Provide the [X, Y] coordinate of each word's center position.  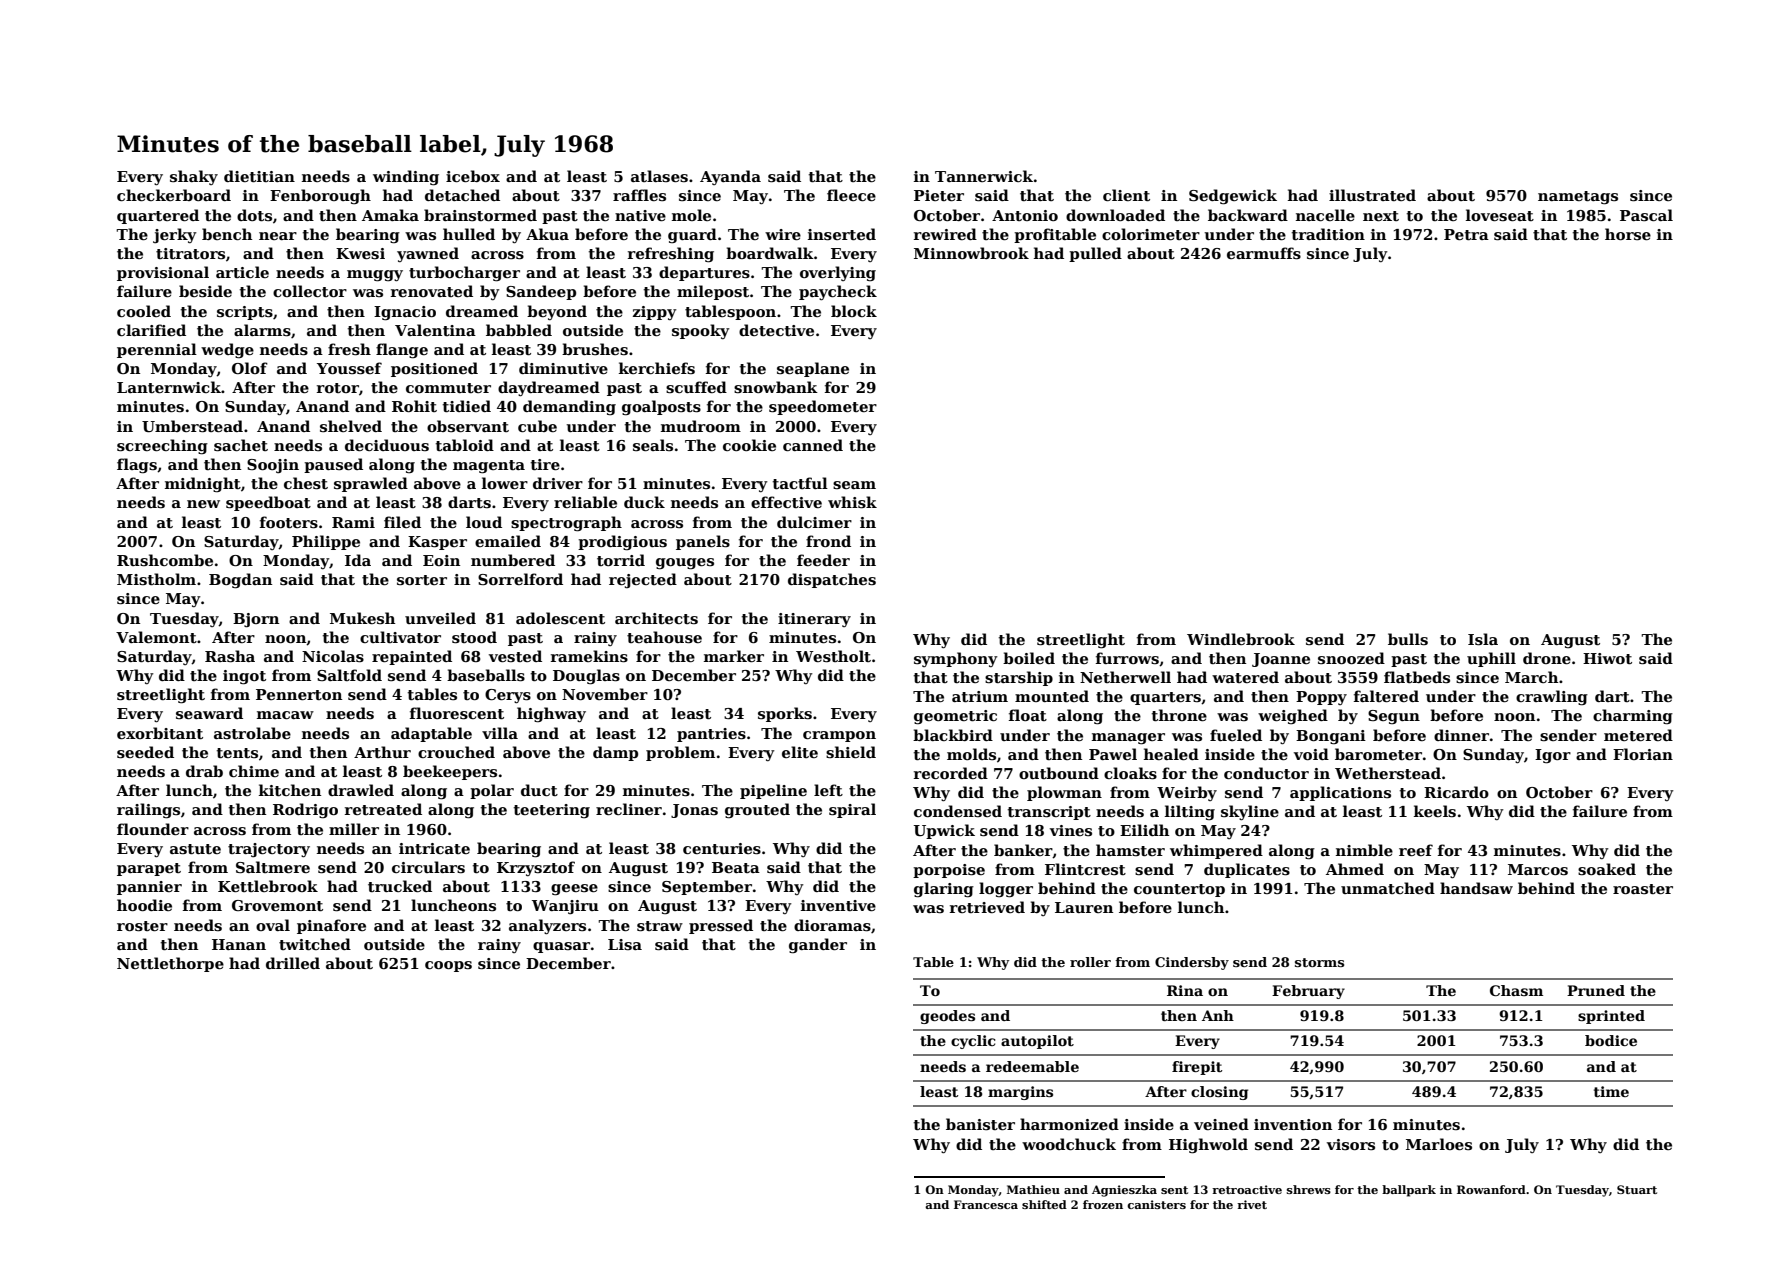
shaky [194, 177]
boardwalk [770, 253]
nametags [1578, 198]
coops [448, 966]
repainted [412, 657]
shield [851, 752]
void [1311, 754]
